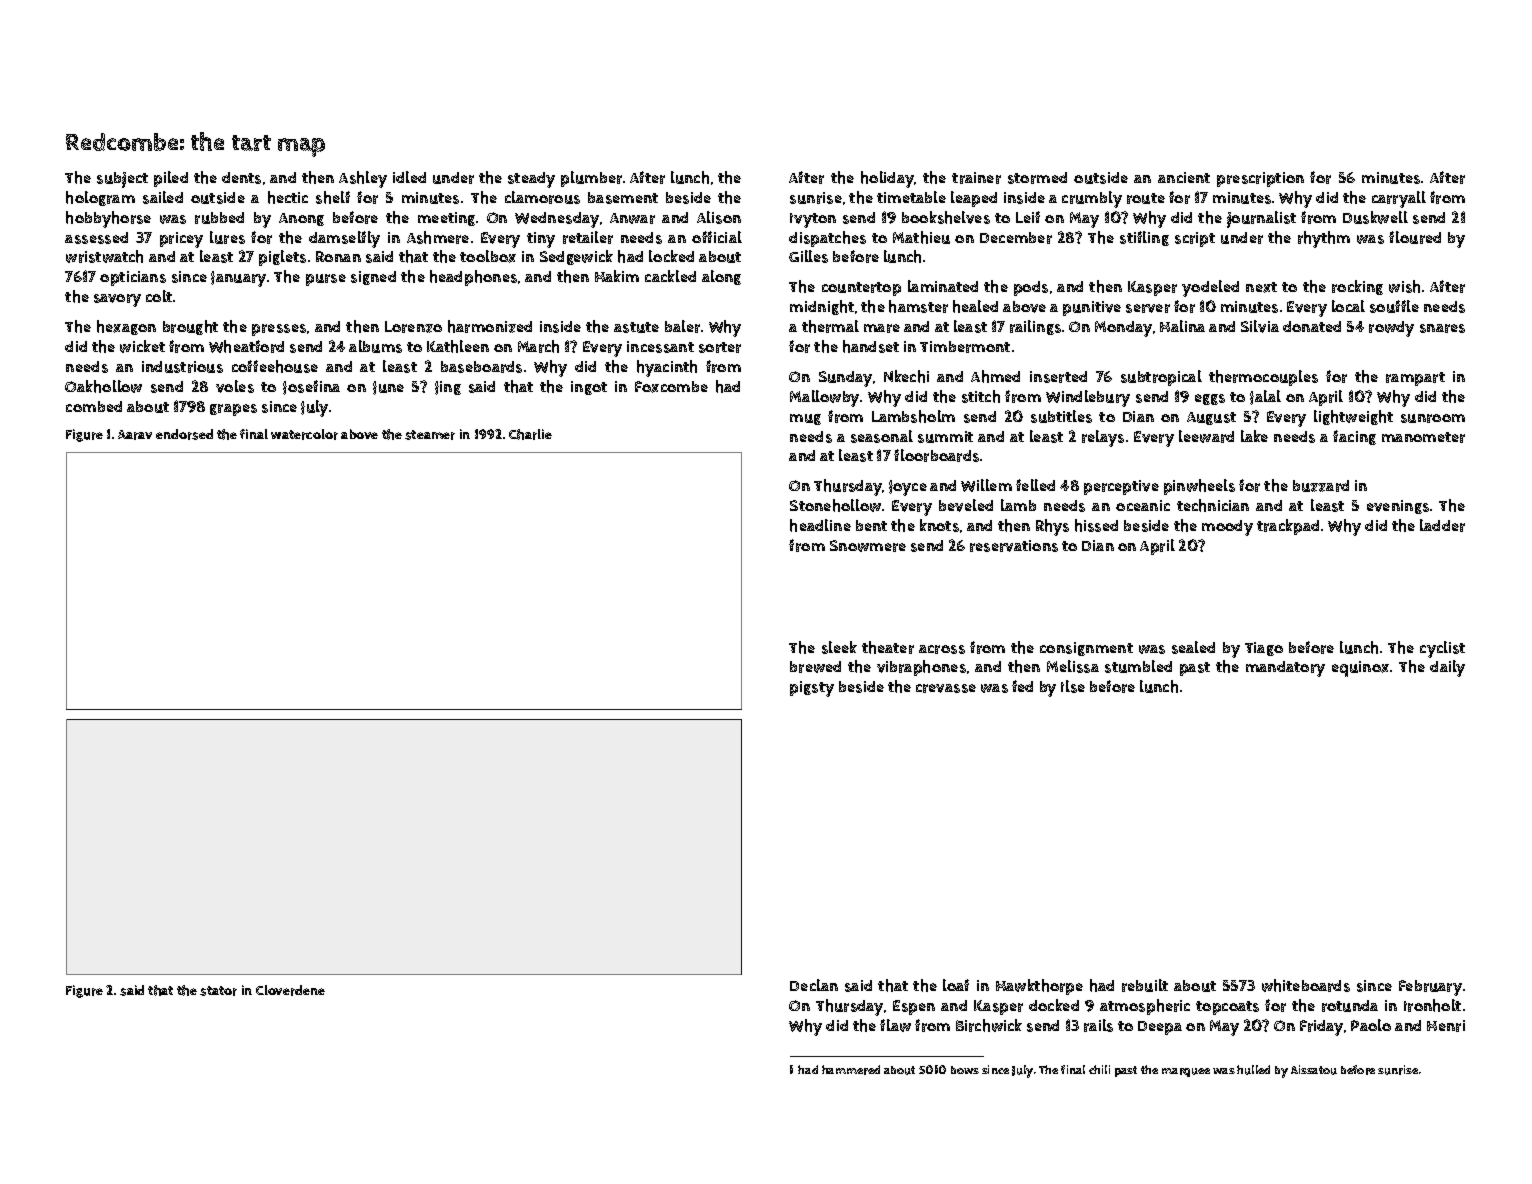 This image has height=1184, width=1532. Describe the element at coordinates (815, 667) in the image. I see `brewed` at that location.
